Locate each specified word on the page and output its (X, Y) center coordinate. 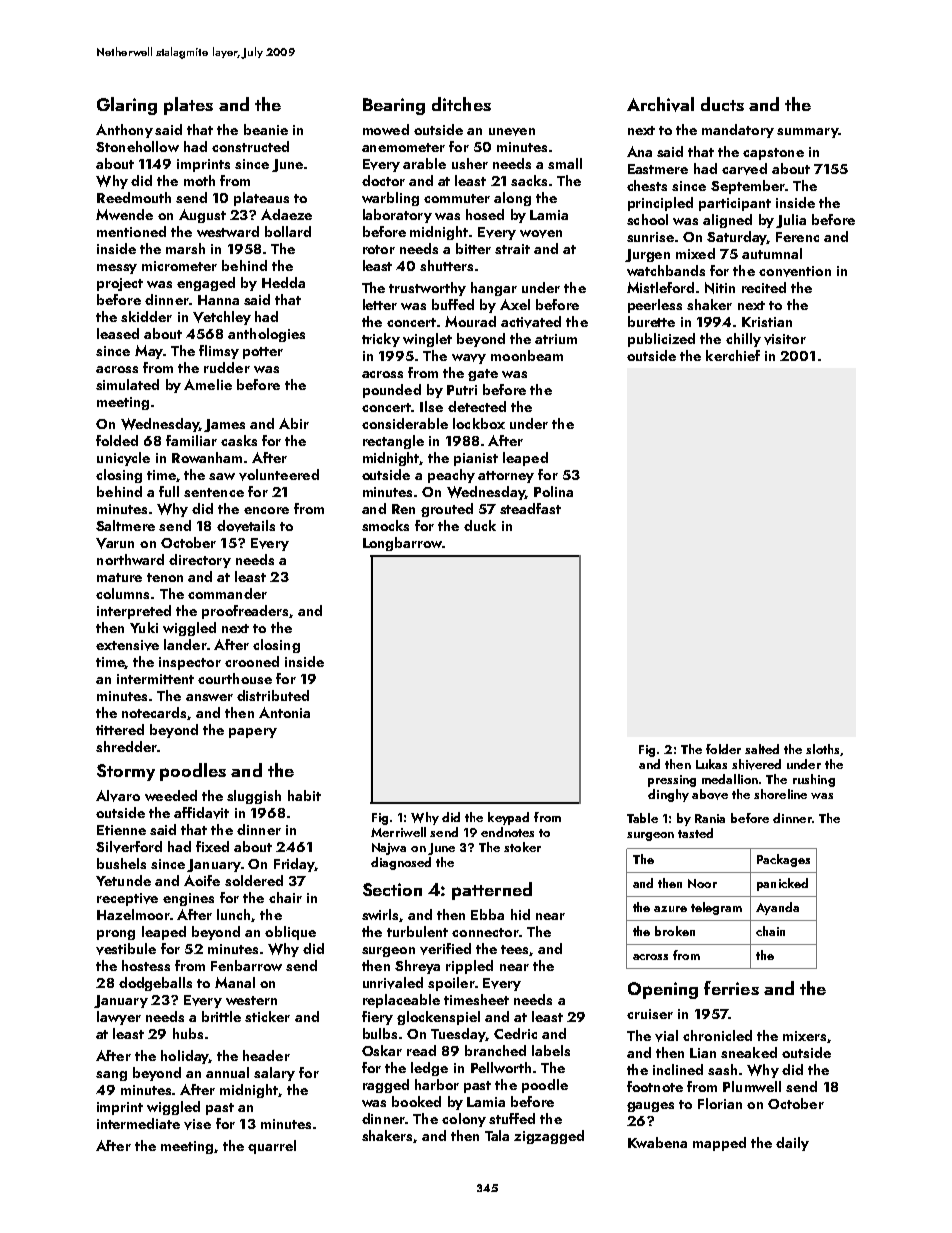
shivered (756, 764)
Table (642, 818)
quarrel (272, 1147)
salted (762, 749)
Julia (791, 221)
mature (119, 577)
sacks (529, 180)
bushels (121, 863)
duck (480, 525)
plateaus (261, 199)
